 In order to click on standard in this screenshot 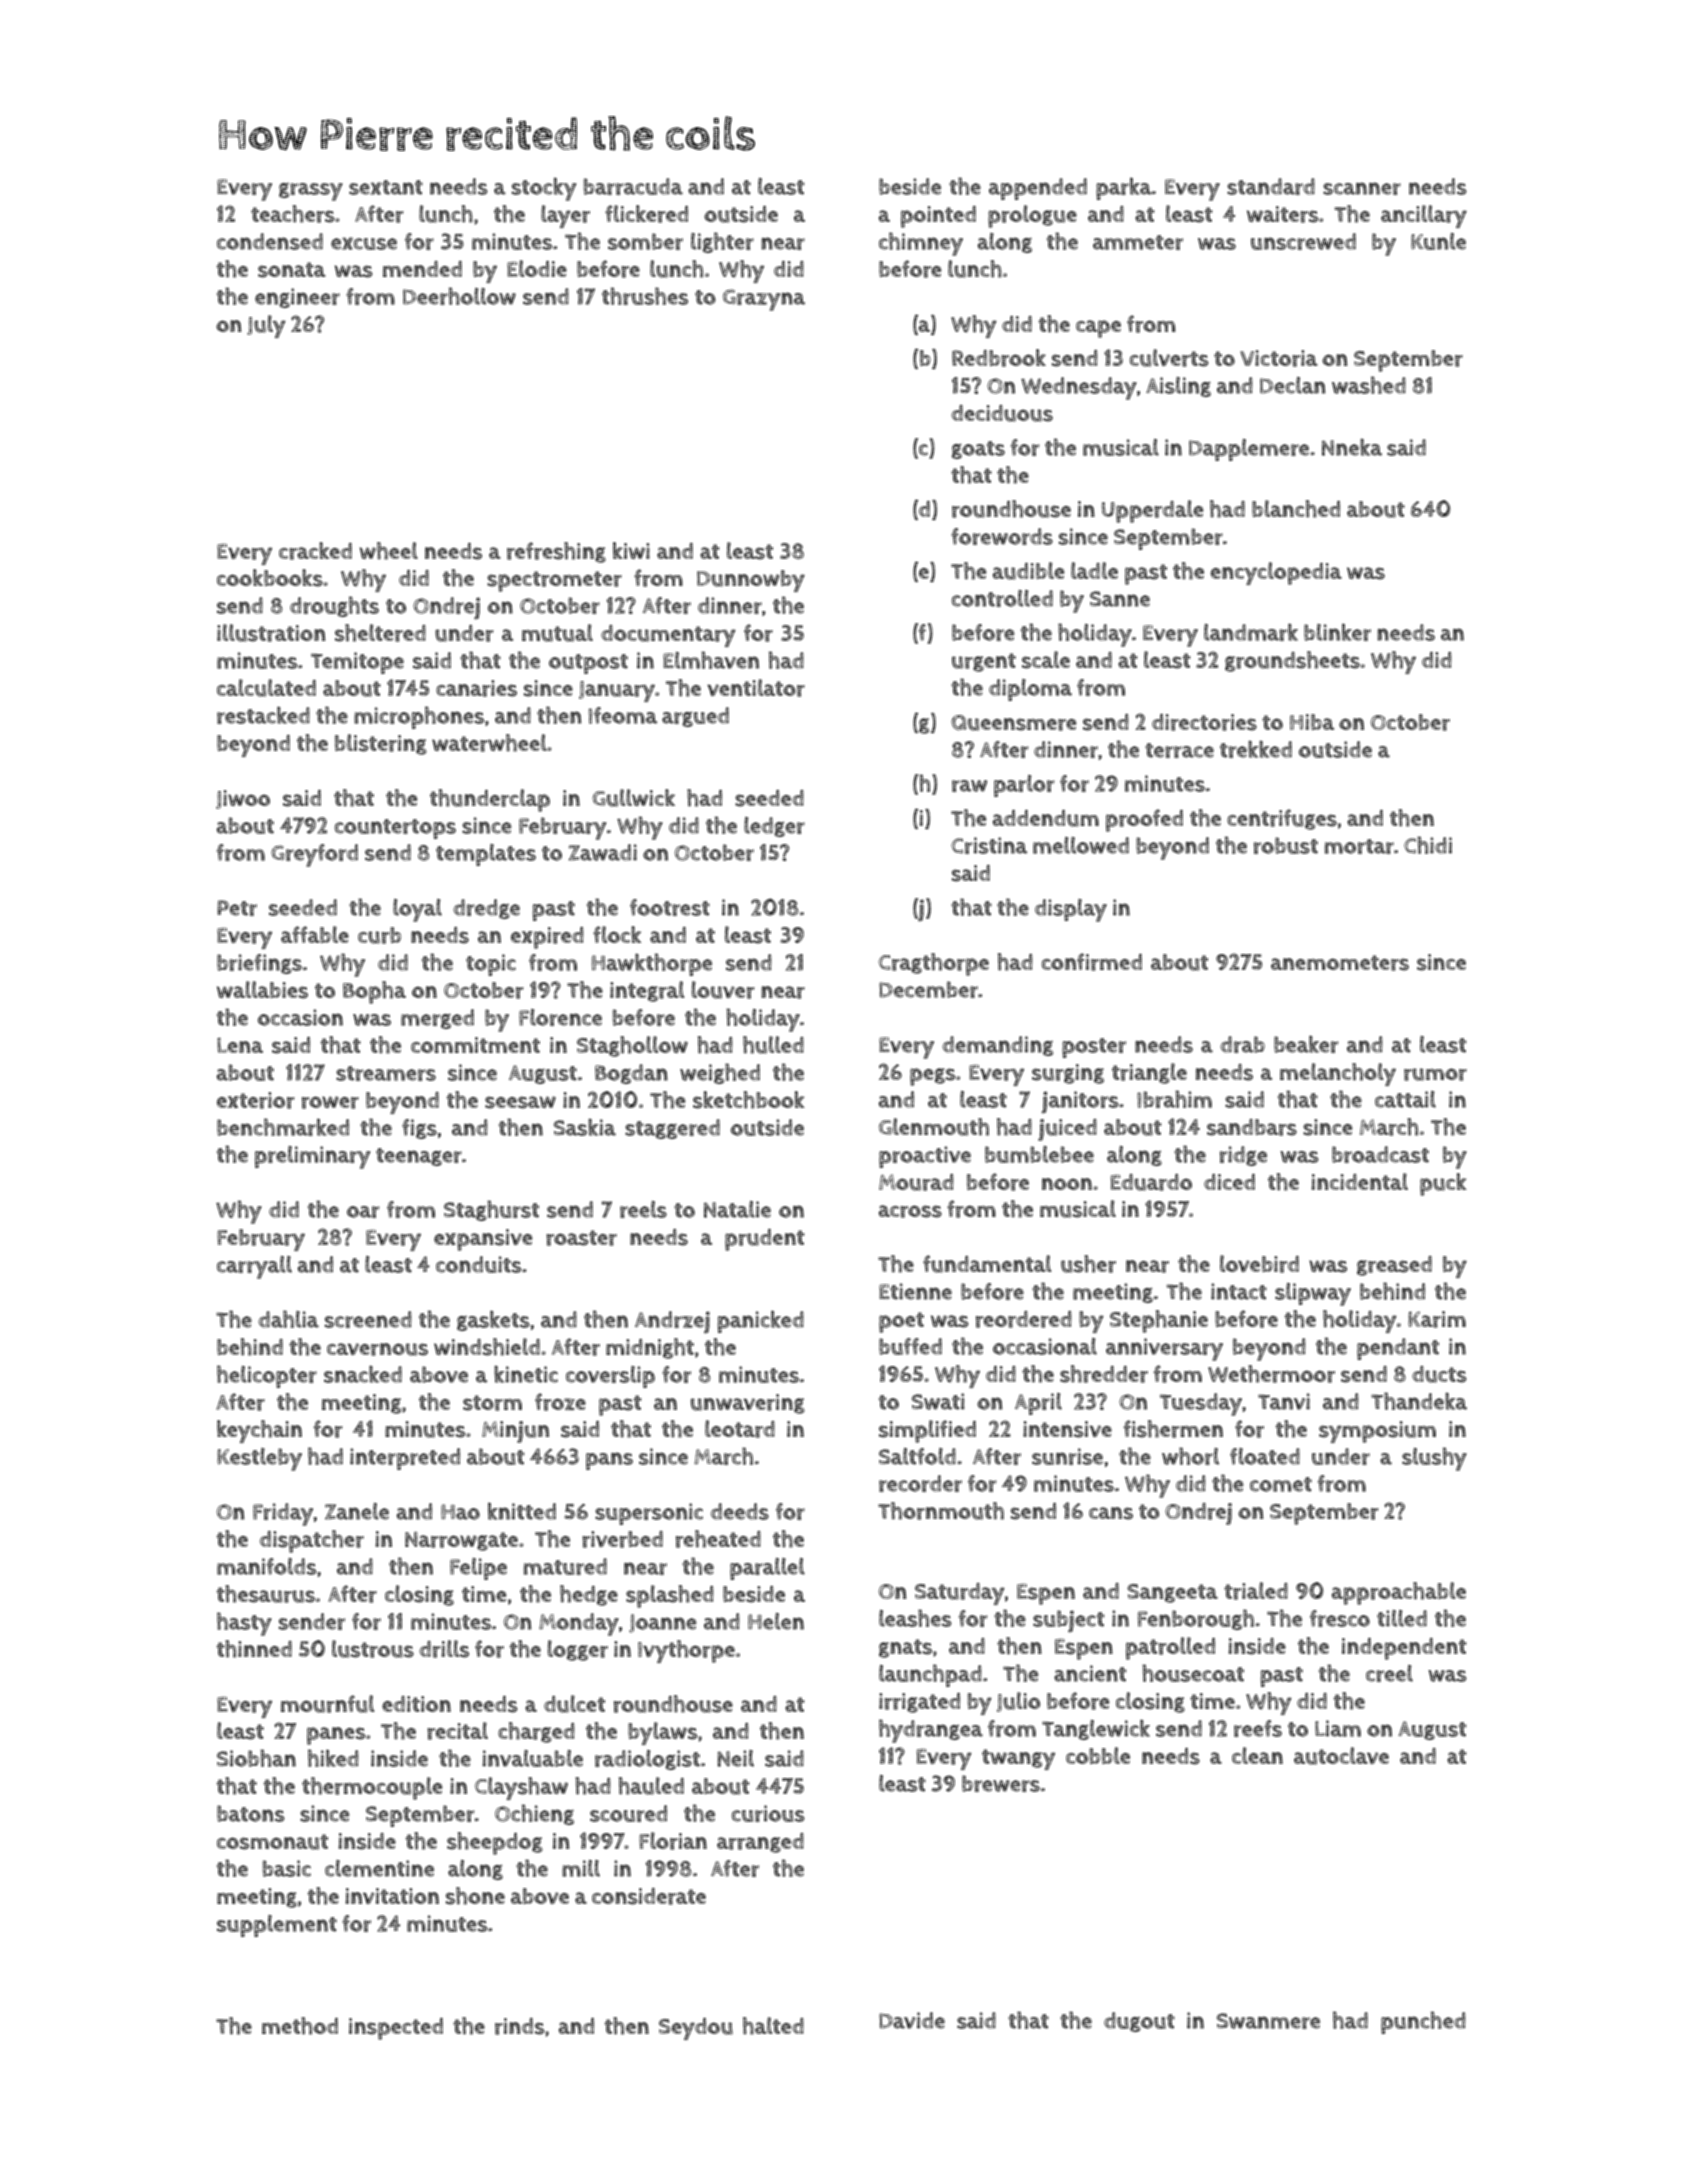, I will do `click(1271, 186)`.
